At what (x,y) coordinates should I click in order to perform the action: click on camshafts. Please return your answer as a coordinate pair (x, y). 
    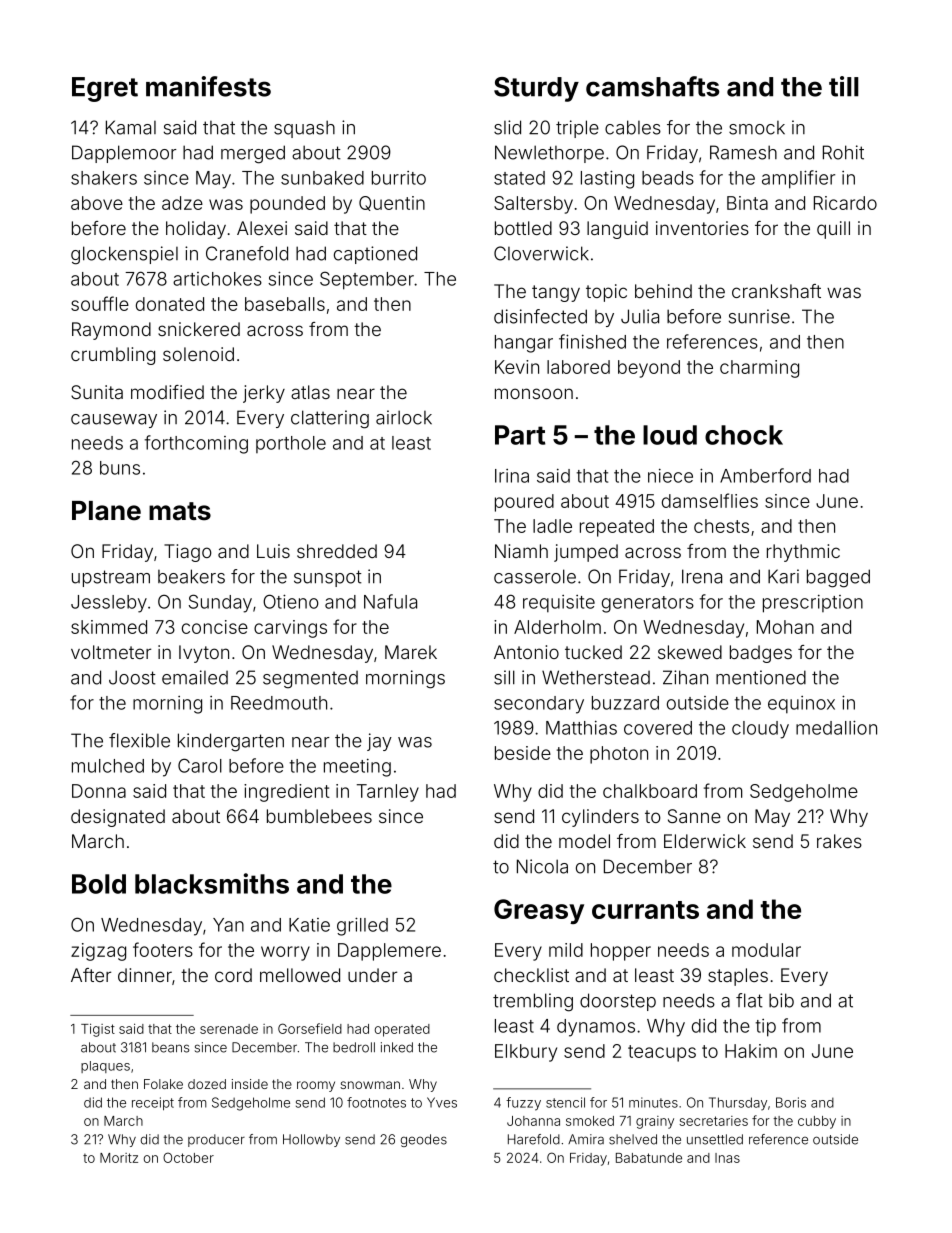
    Looking at the image, I should click on (652, 86).
